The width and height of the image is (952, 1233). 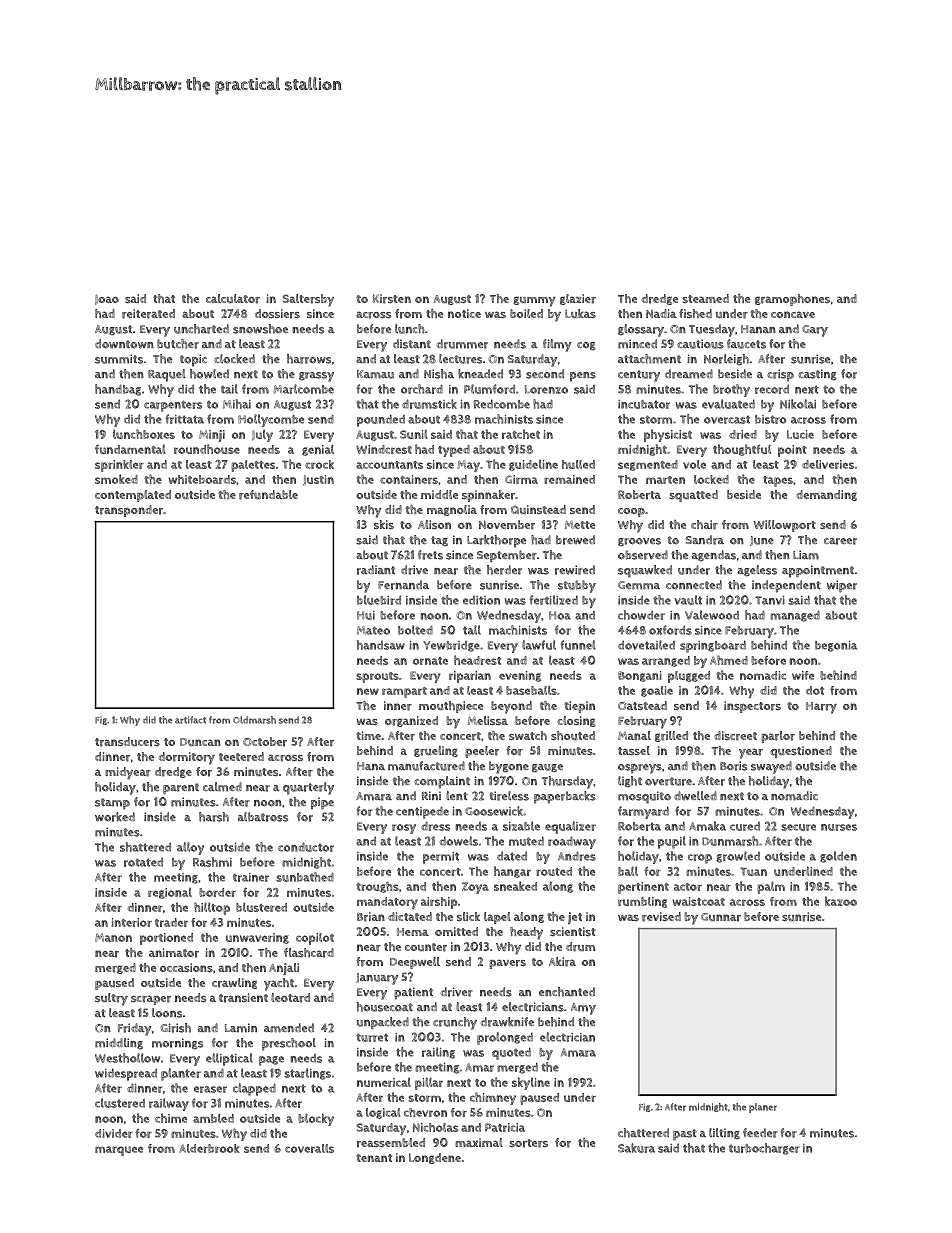 What do you see at coordinates (374, 1158) in the image?
I see `tenant` at bounding box center [374, 1158].
